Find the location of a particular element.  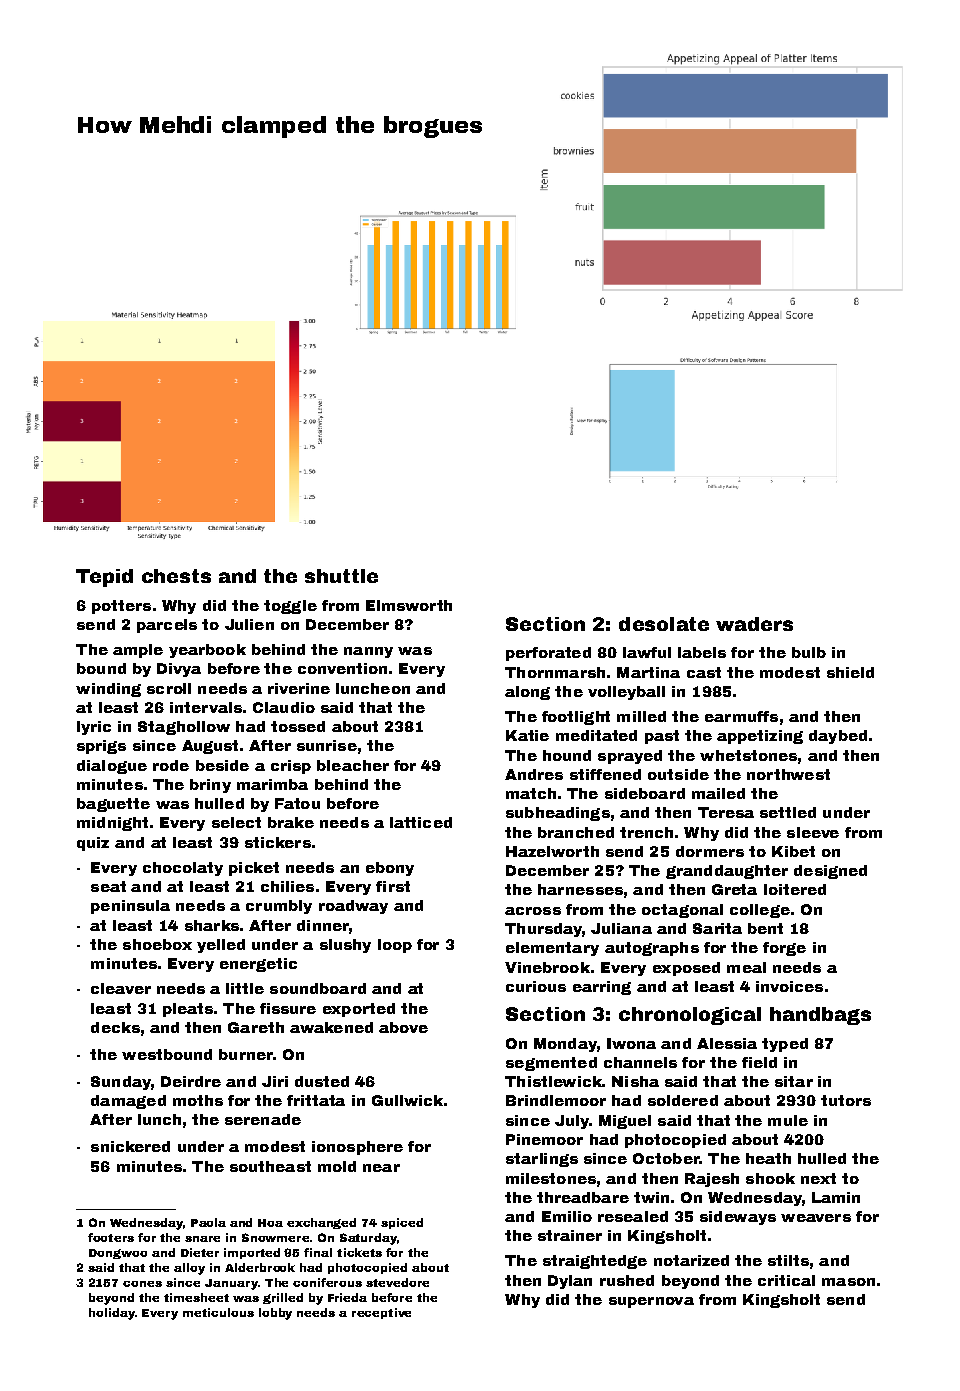

supernova is located at coordinates (651, 1302).
